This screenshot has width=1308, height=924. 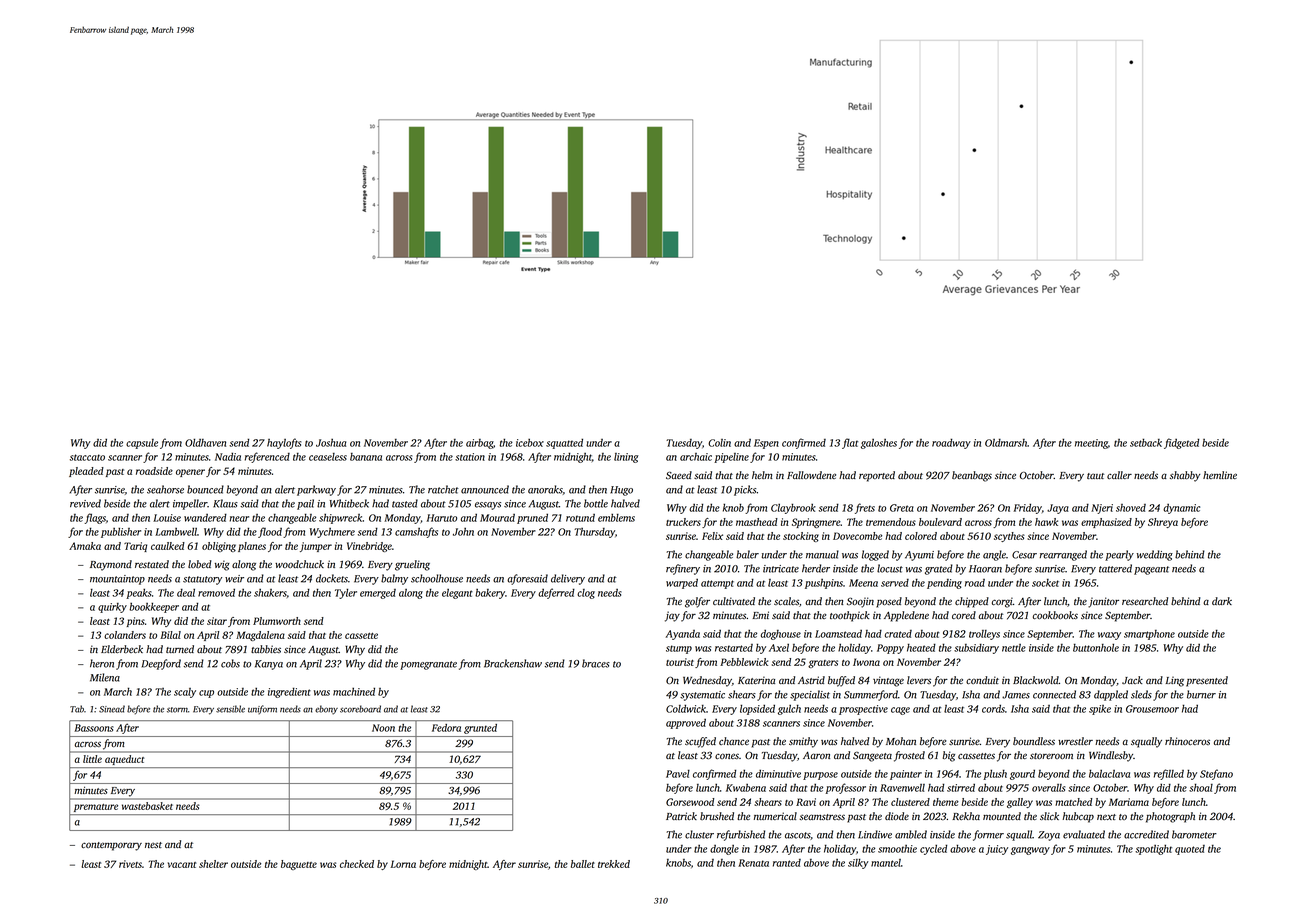 I want to click on ballet, so click(x=583, y=864).
